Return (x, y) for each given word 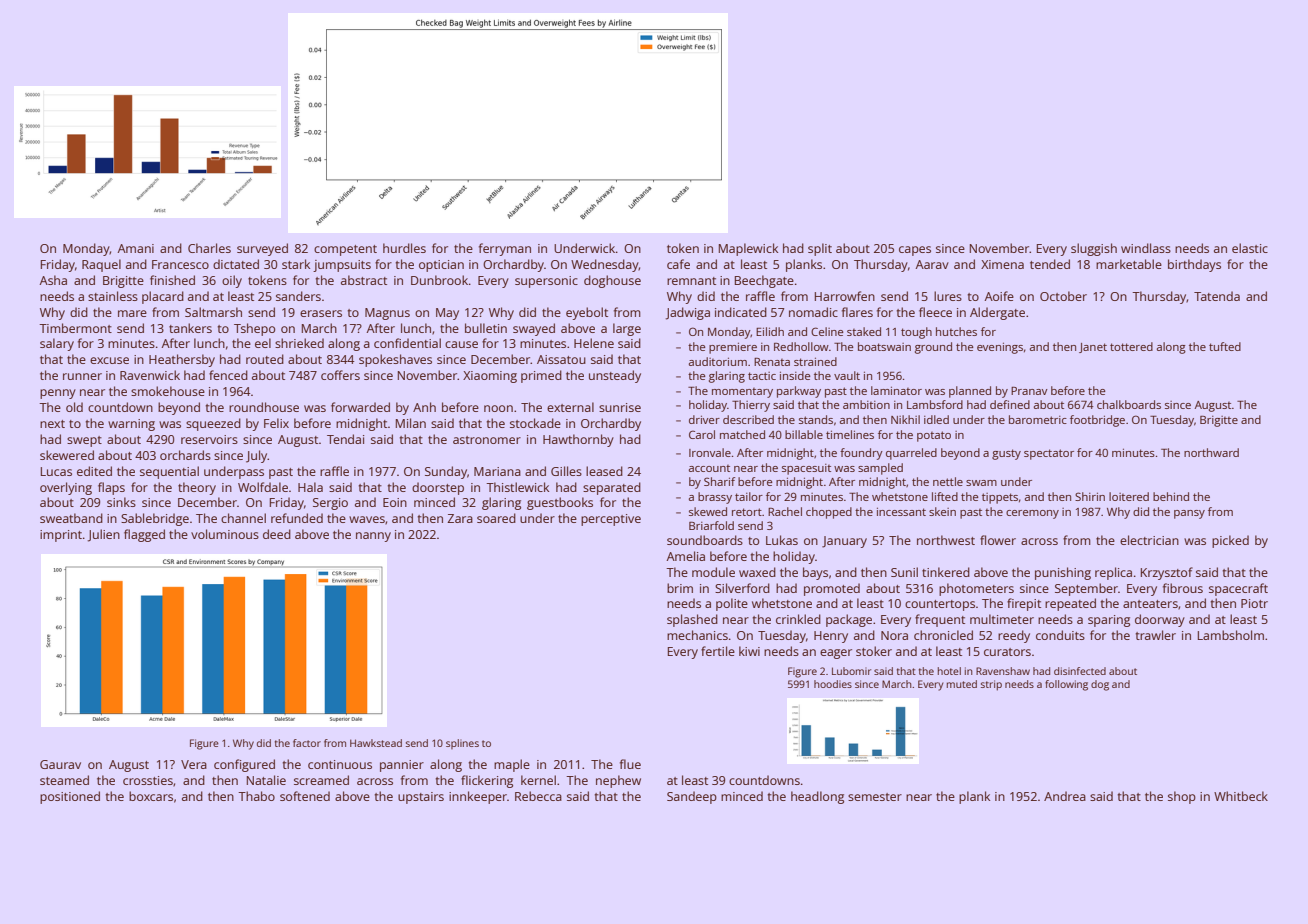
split (820, 249)
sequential (169, 472)
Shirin (1090, 496)
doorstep (438, 488)
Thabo (256, 796)
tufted (1225, 346)
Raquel (101, 265)
